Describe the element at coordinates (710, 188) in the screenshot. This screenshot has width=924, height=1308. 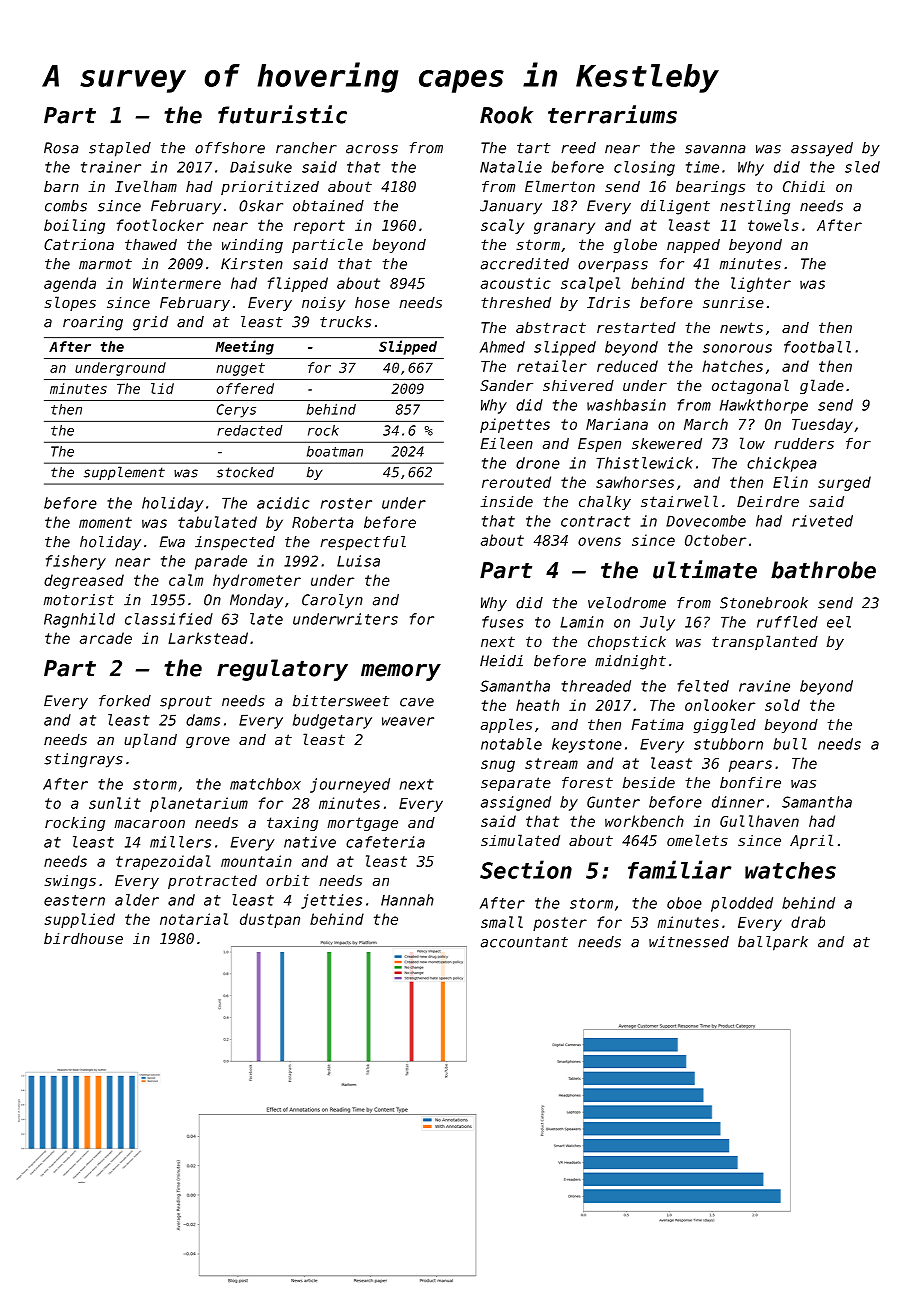
I see `bearings` at that location.
